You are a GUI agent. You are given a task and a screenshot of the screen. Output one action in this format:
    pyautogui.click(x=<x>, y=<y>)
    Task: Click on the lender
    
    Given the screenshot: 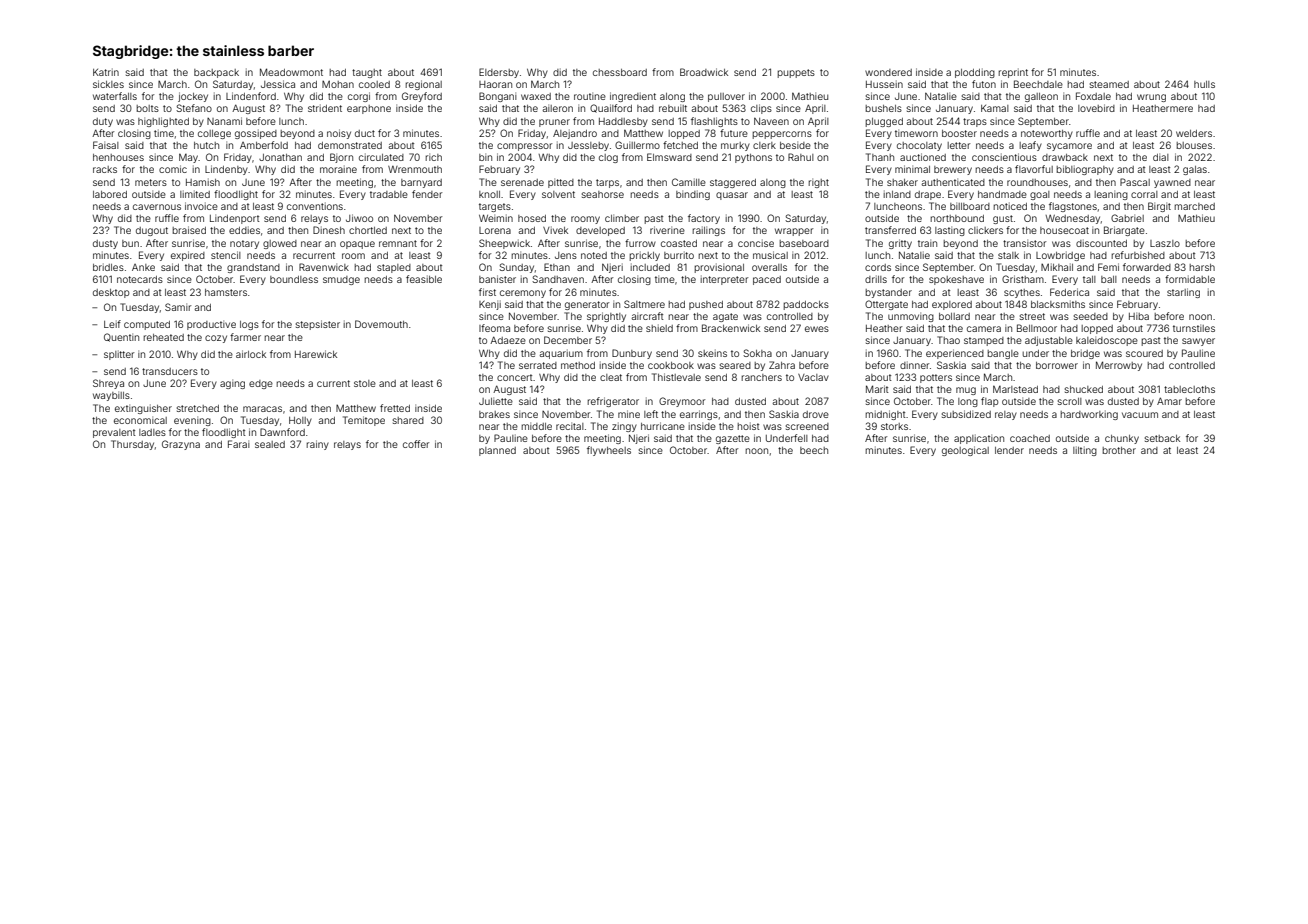 What is the action you would take?
    pyautogui.click(x=1009, y=450)
